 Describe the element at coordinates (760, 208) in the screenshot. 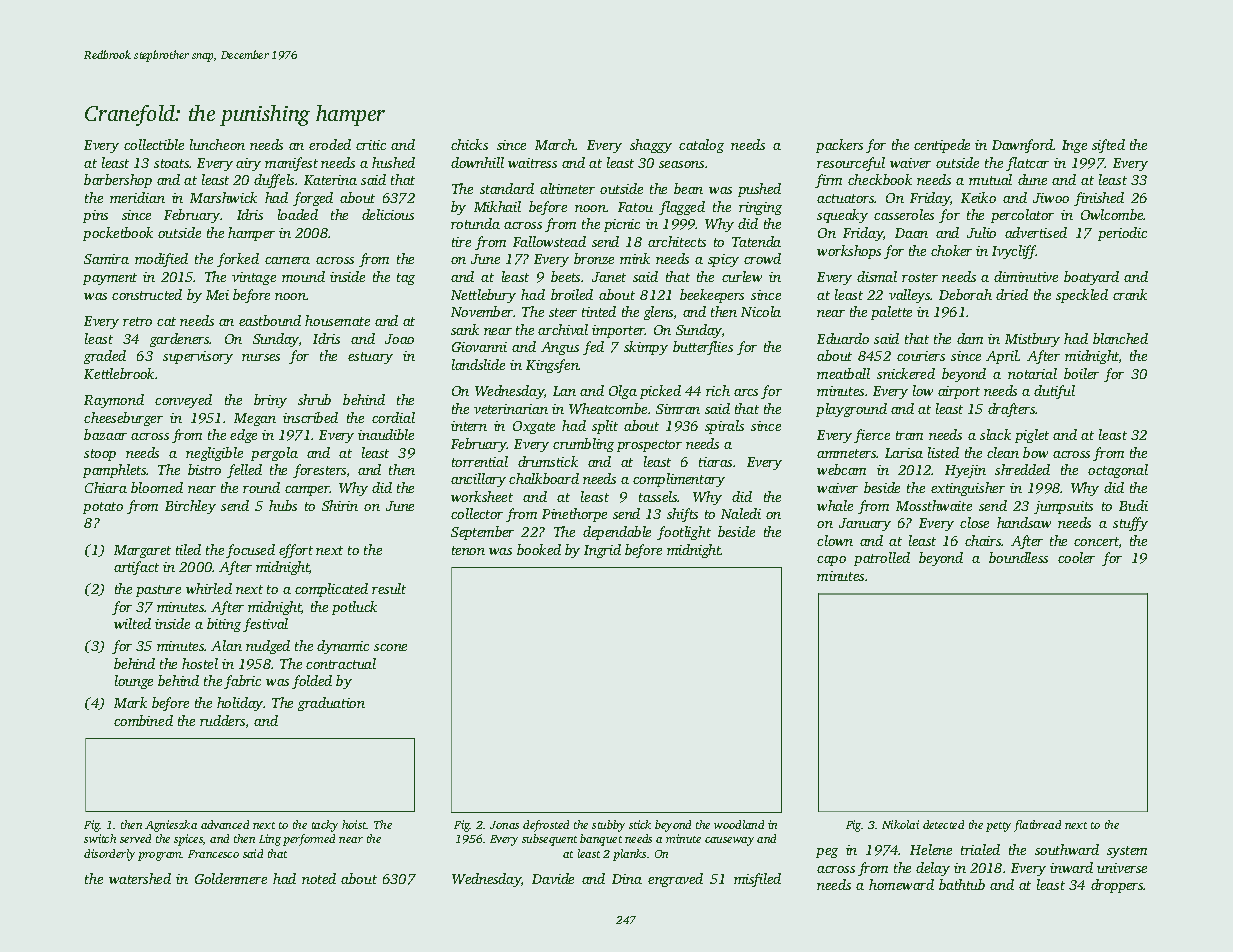

I see `ringing` at that location.
